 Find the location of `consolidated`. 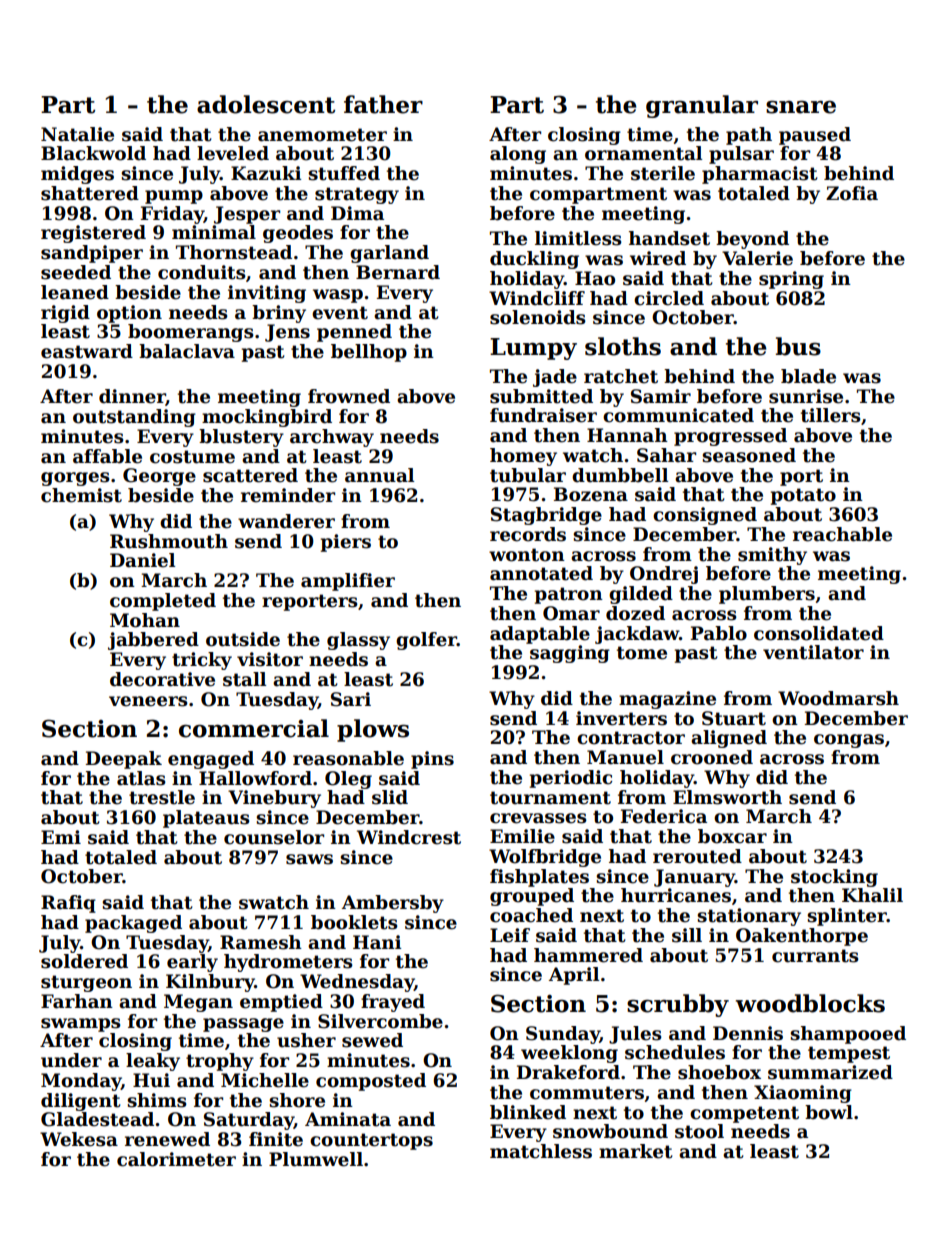

consolidated is located at coordinates (819, 633).
